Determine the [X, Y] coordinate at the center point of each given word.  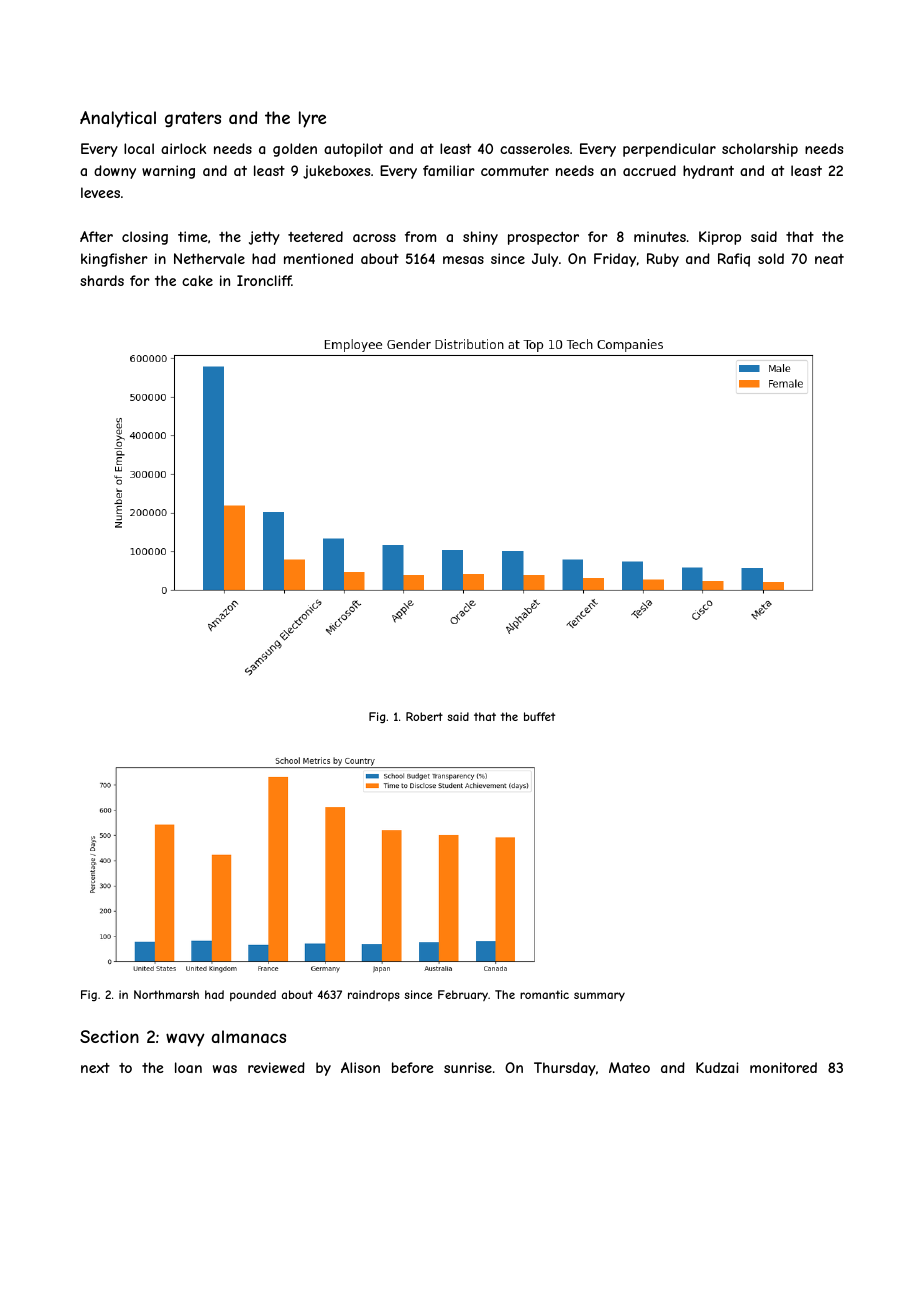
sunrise [468, 1067]
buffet [539, 716]
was [225, 1069]
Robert [424, 716]
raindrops [374, 995]
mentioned [318, 258]
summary [599, 997]
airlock [183, 148]
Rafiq [734, 260]
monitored [783, 1067]
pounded [253, 995]
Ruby [663, 260]
